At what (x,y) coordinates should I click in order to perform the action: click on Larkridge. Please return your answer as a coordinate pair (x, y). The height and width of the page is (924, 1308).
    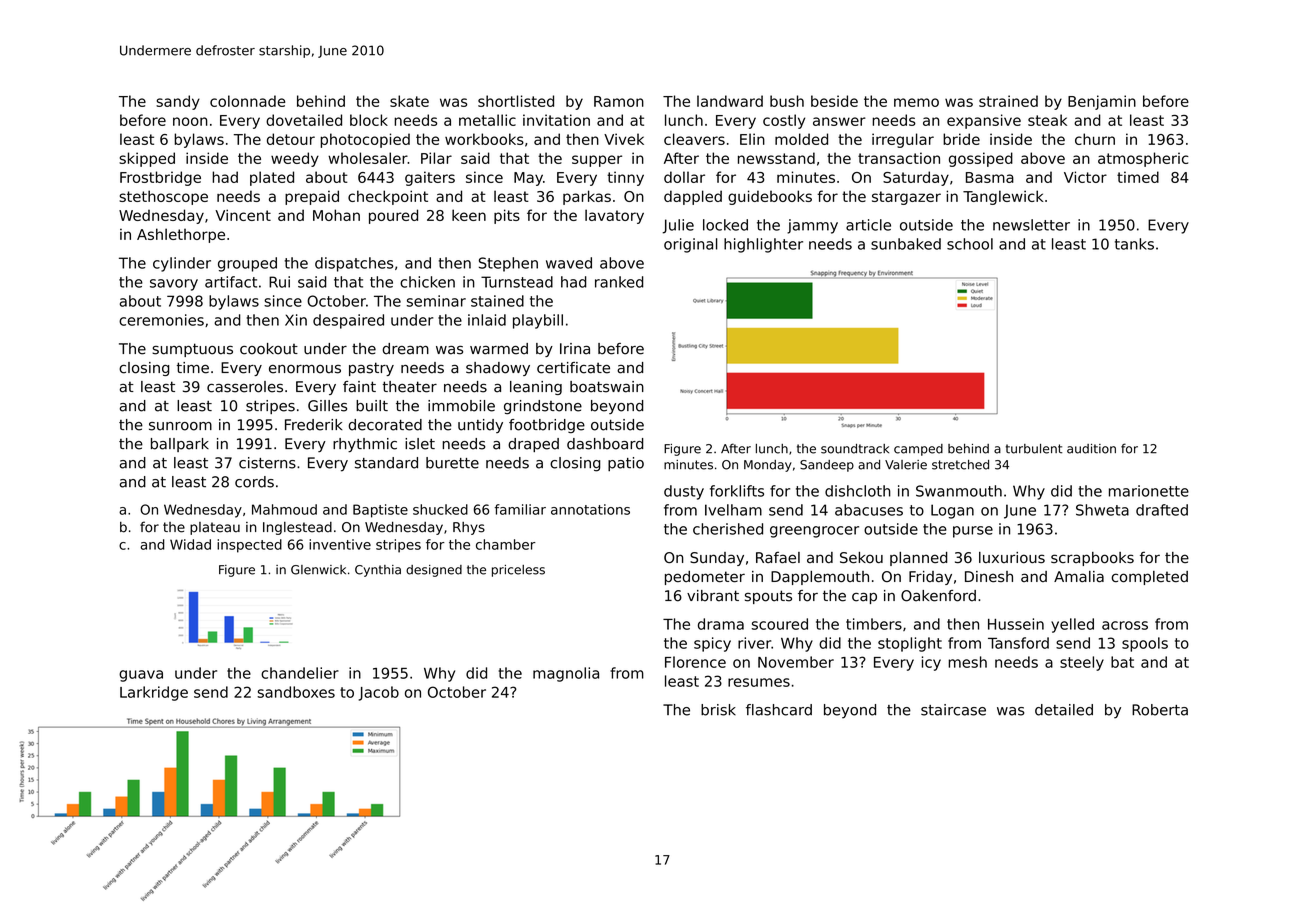
    Looking at the image, I should click on (154, 693).
